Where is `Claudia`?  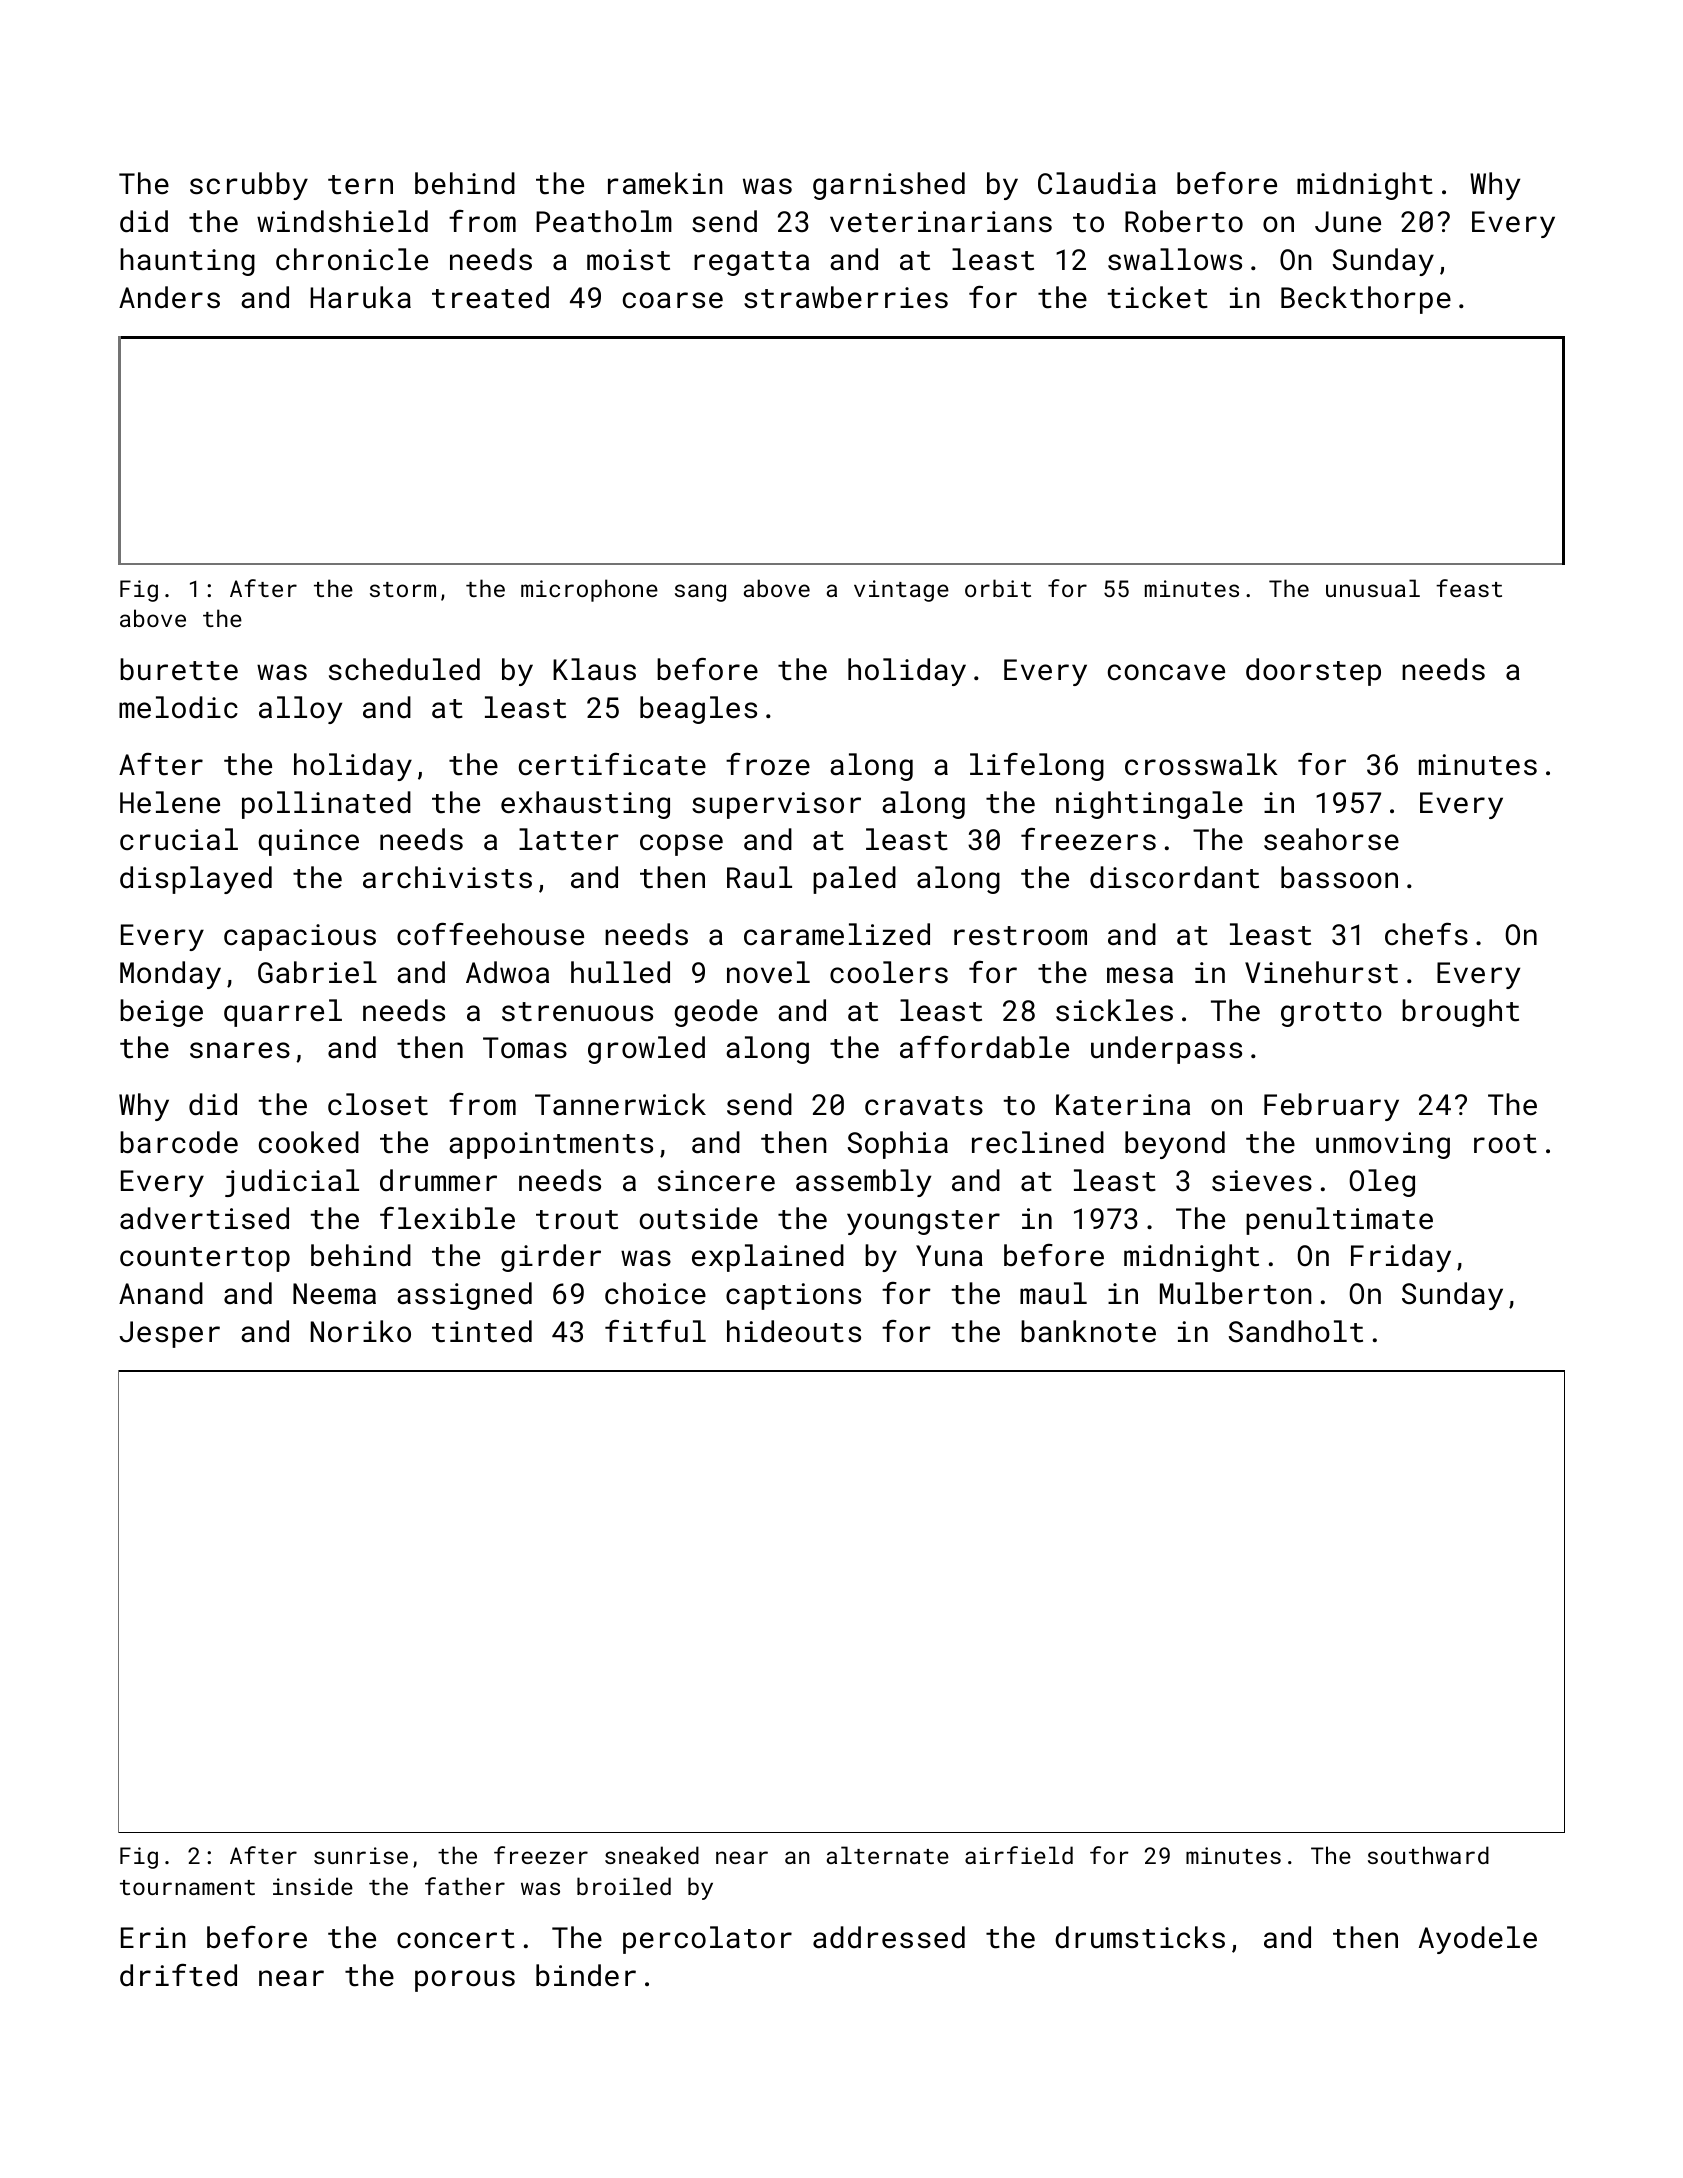
Claudia is located at coordinates (1097, 183).
